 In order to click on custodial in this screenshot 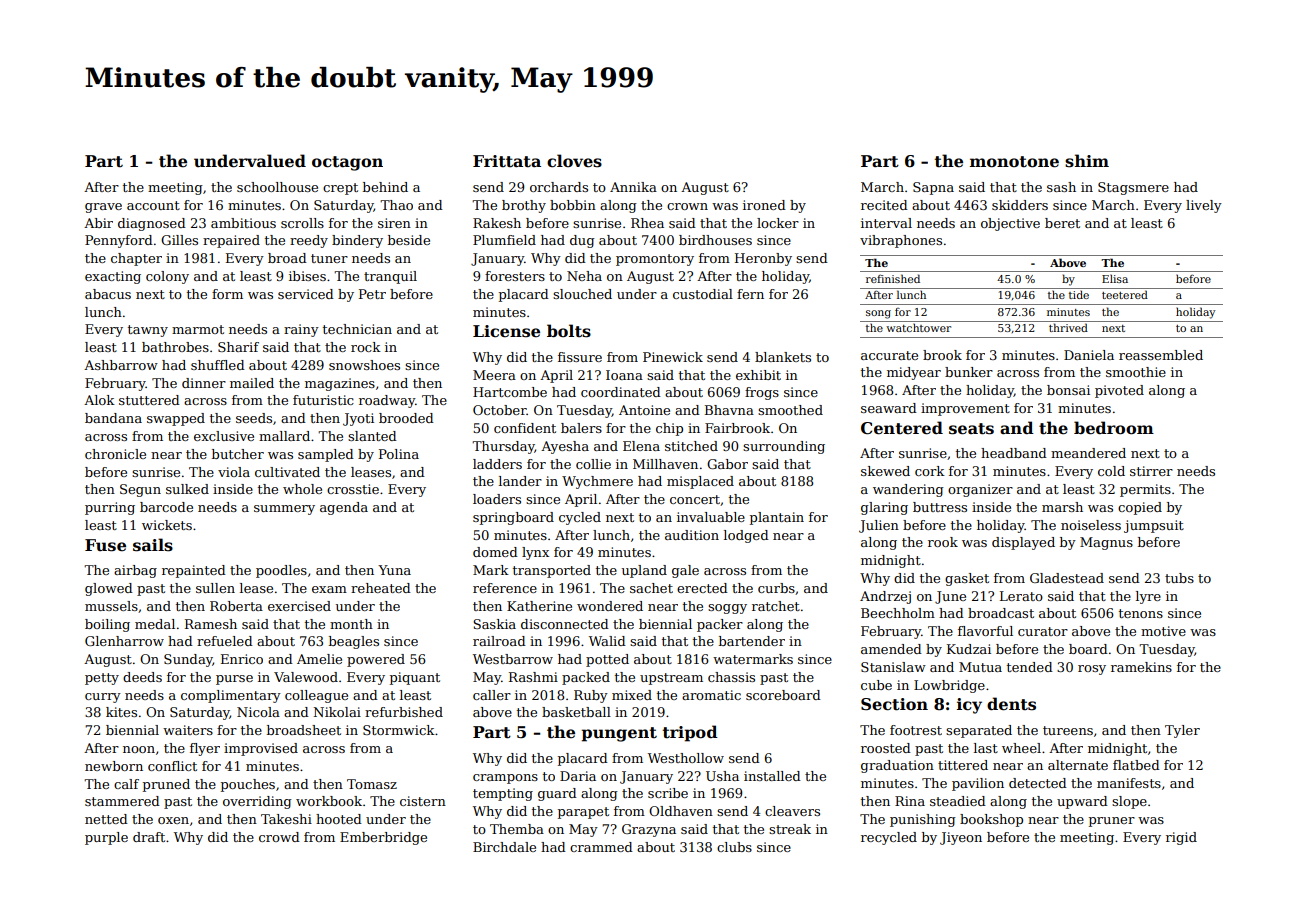, I will do `click(703, 294)`.
